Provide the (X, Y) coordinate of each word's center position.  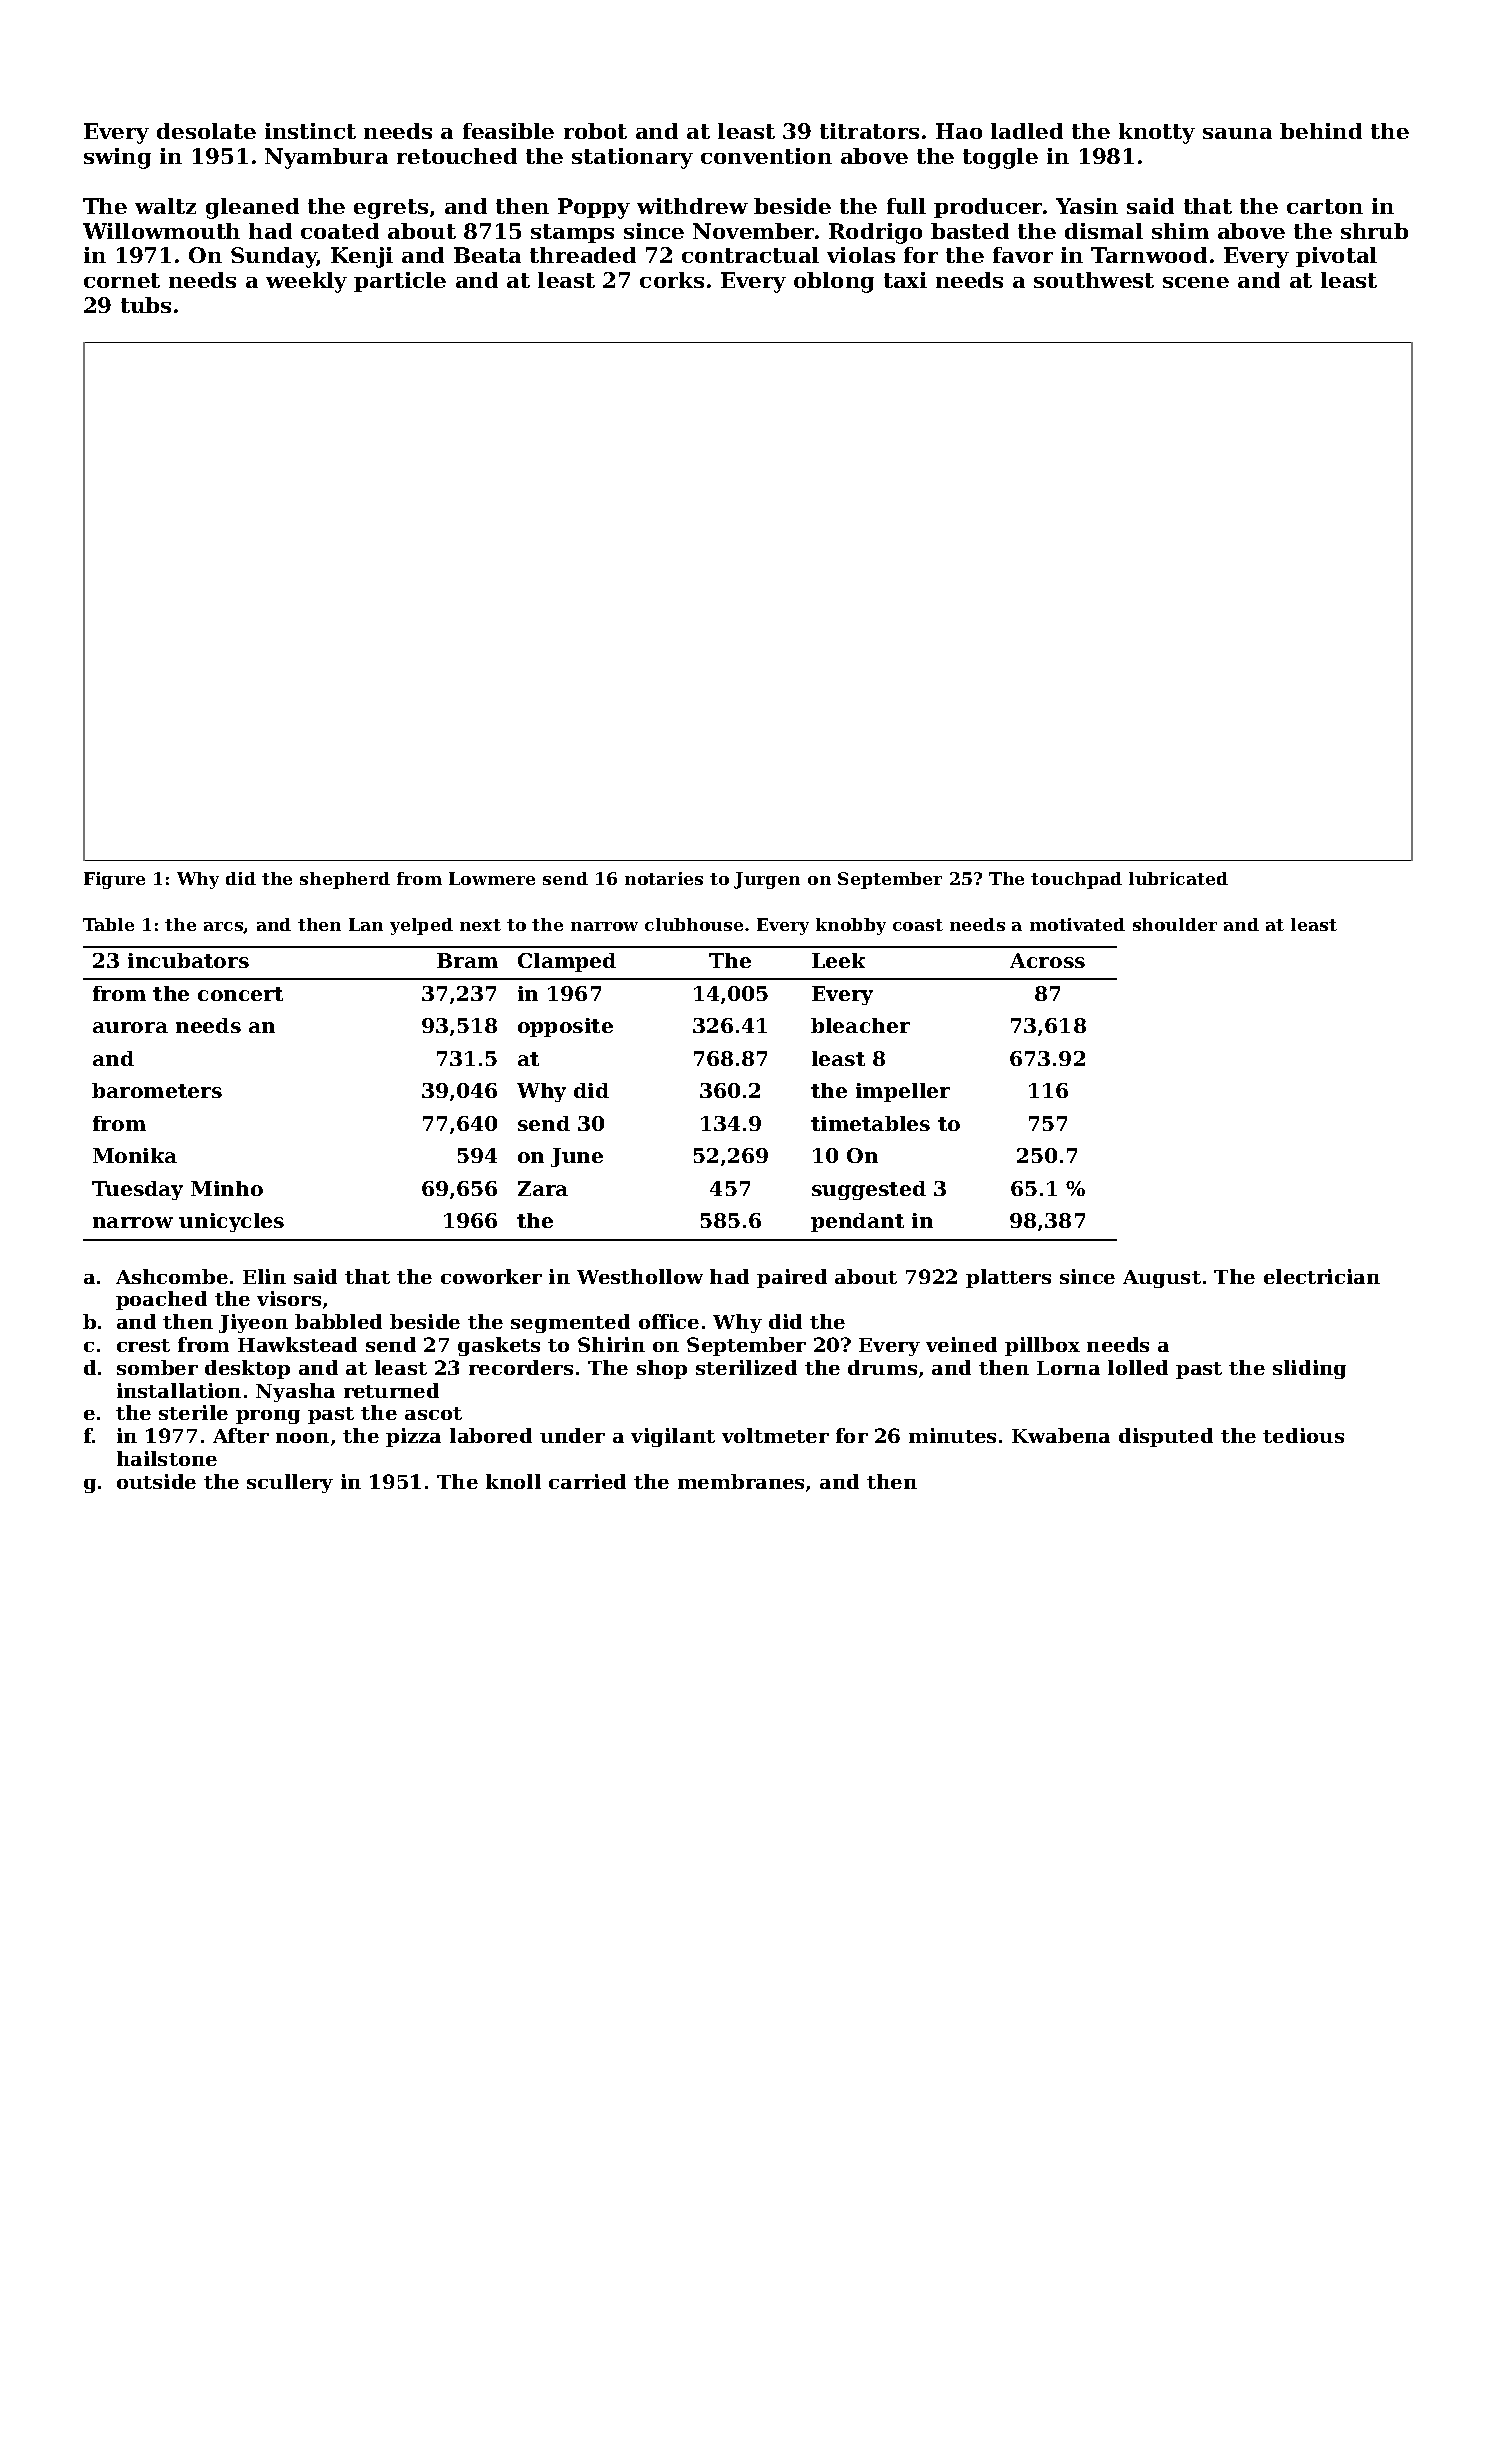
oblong (834, 282)
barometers (157, 1090)
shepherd (345, 880)
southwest (1094, 280)
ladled (1027, 131)
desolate (206, 131)
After (241, 1435)
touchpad (1076, 880)
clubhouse (694, 924)
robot (595, 131)
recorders (521, 1367)
